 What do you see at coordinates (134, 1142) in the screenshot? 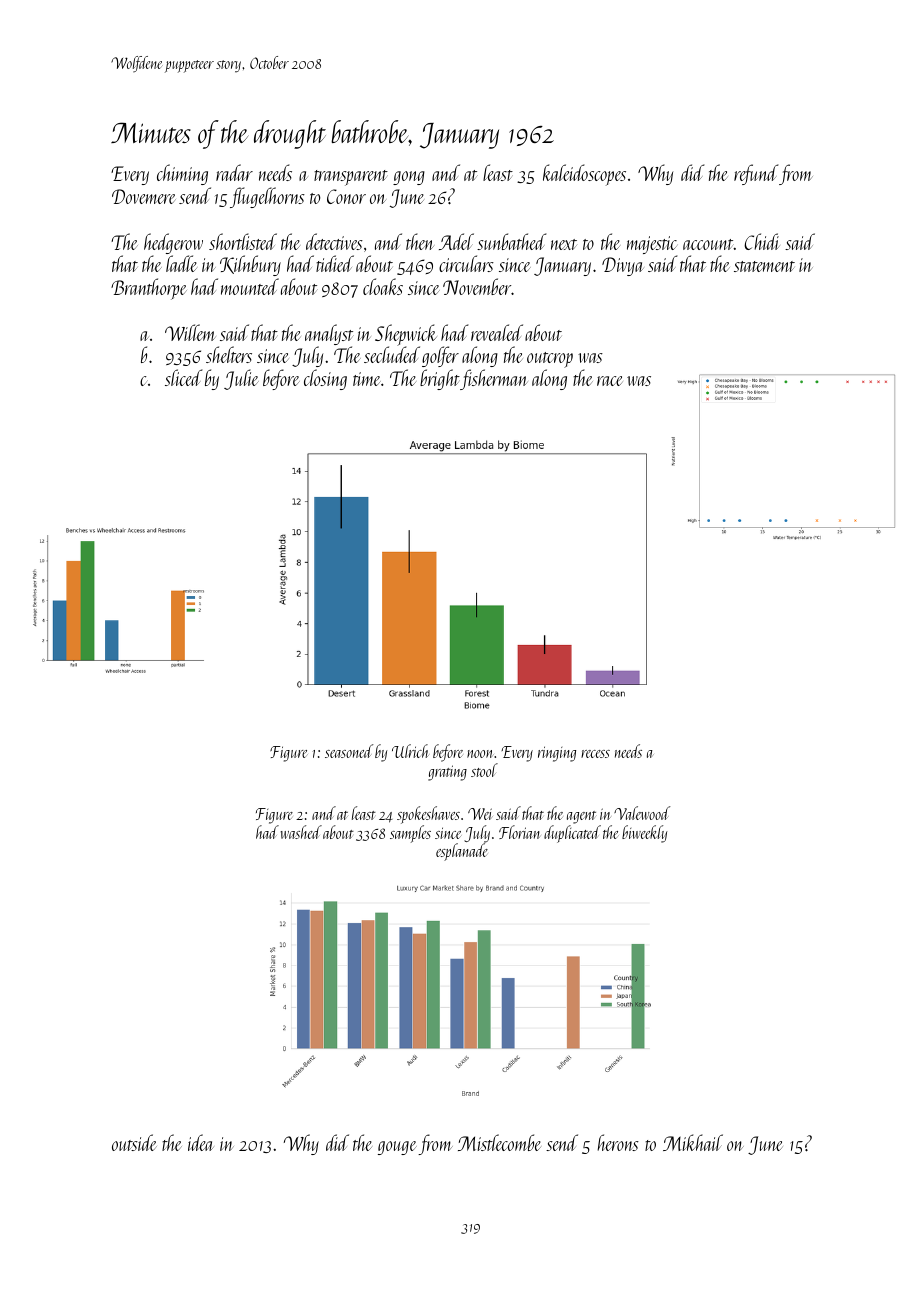
I see `outside` at bounding box center [134, 1142].
